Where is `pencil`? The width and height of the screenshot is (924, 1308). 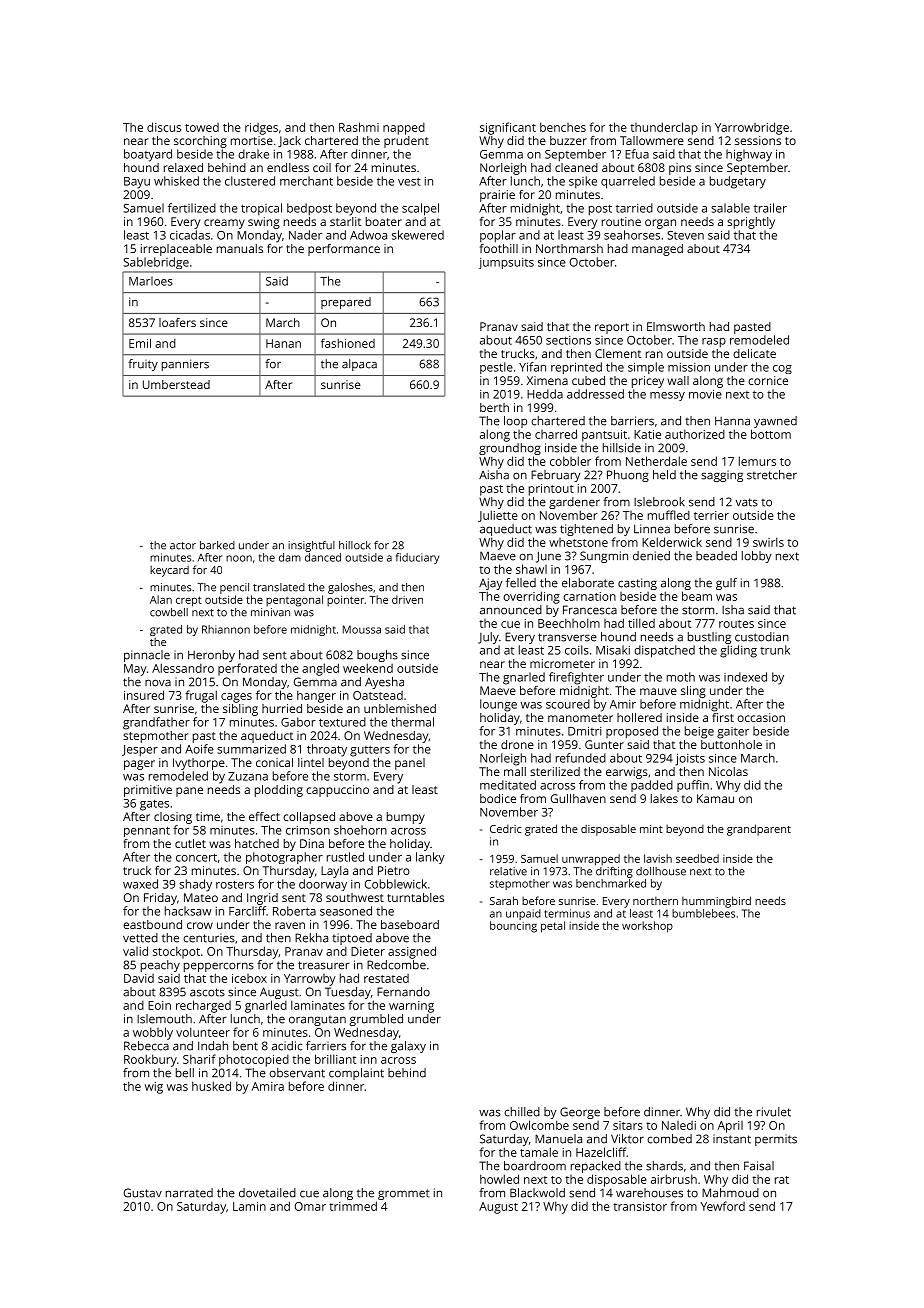 pencil is located at coordinates (234, 588).
